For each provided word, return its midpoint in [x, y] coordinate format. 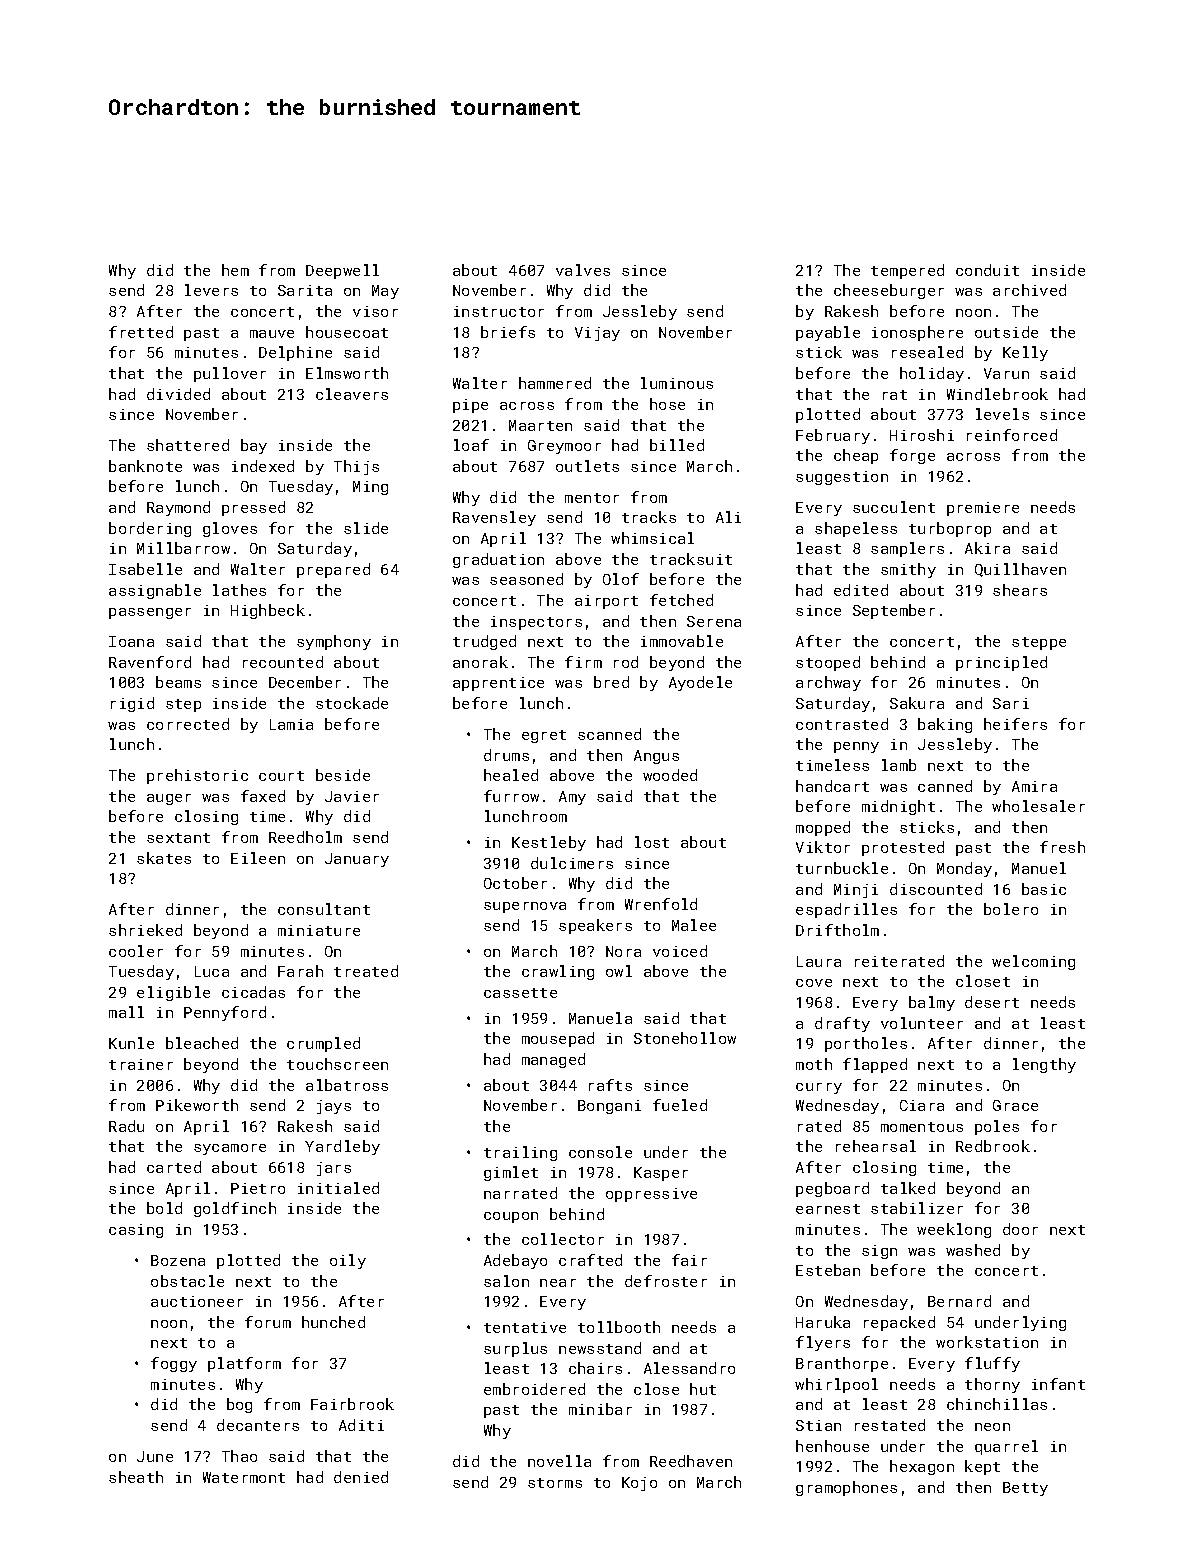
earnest [828, 1209]
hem [235, 270]
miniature [319, 930]
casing [136, 1231]
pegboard [832, 1189]
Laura [819, 961]
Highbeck [268, 611]
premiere [983, 509]
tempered [907, 271]
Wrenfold [661, 904]
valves [583, 270]
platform [244, 1364]
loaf [471, 445]
